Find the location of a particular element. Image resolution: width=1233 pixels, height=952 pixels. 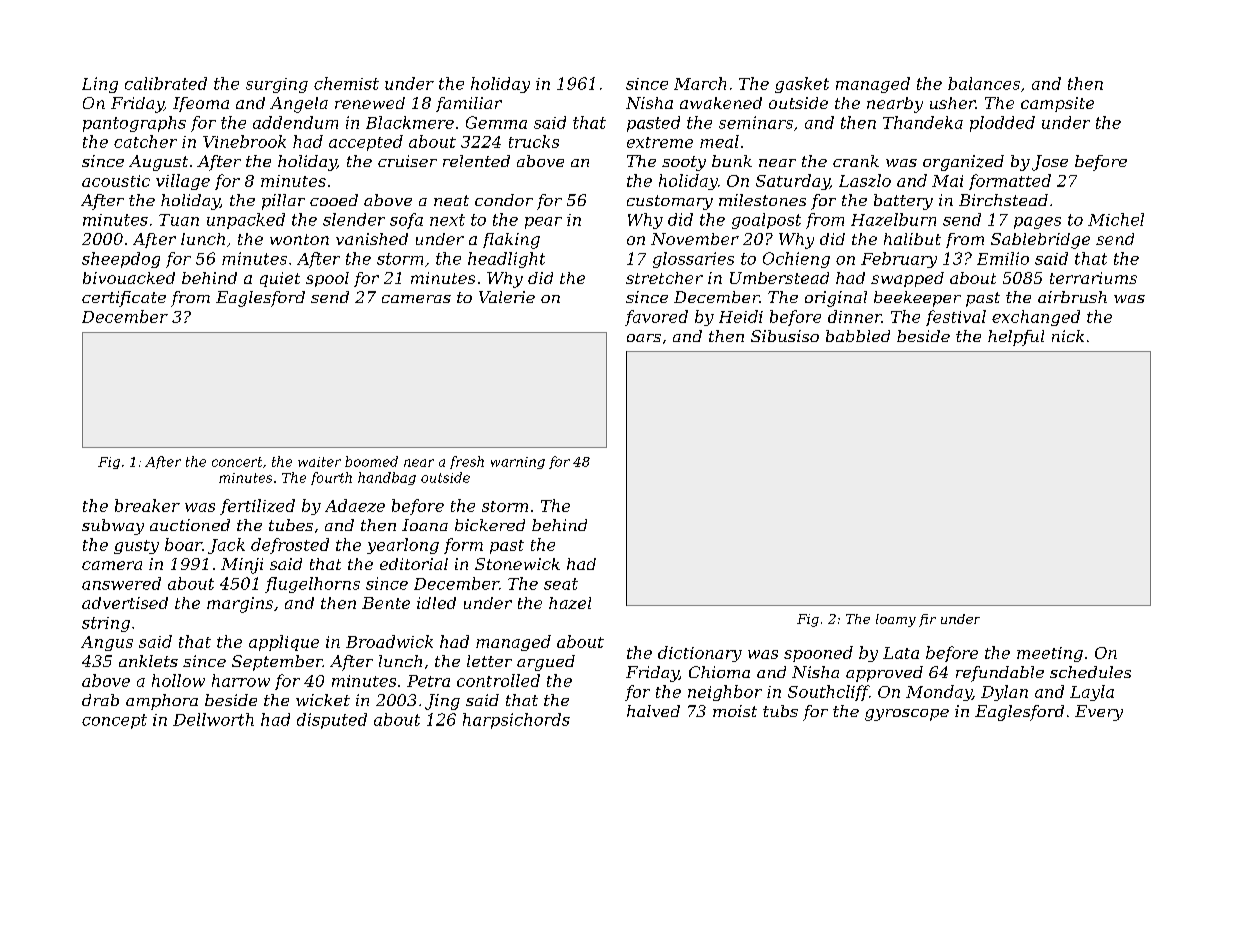

Blackmere is located at coordinates (410, 122).
